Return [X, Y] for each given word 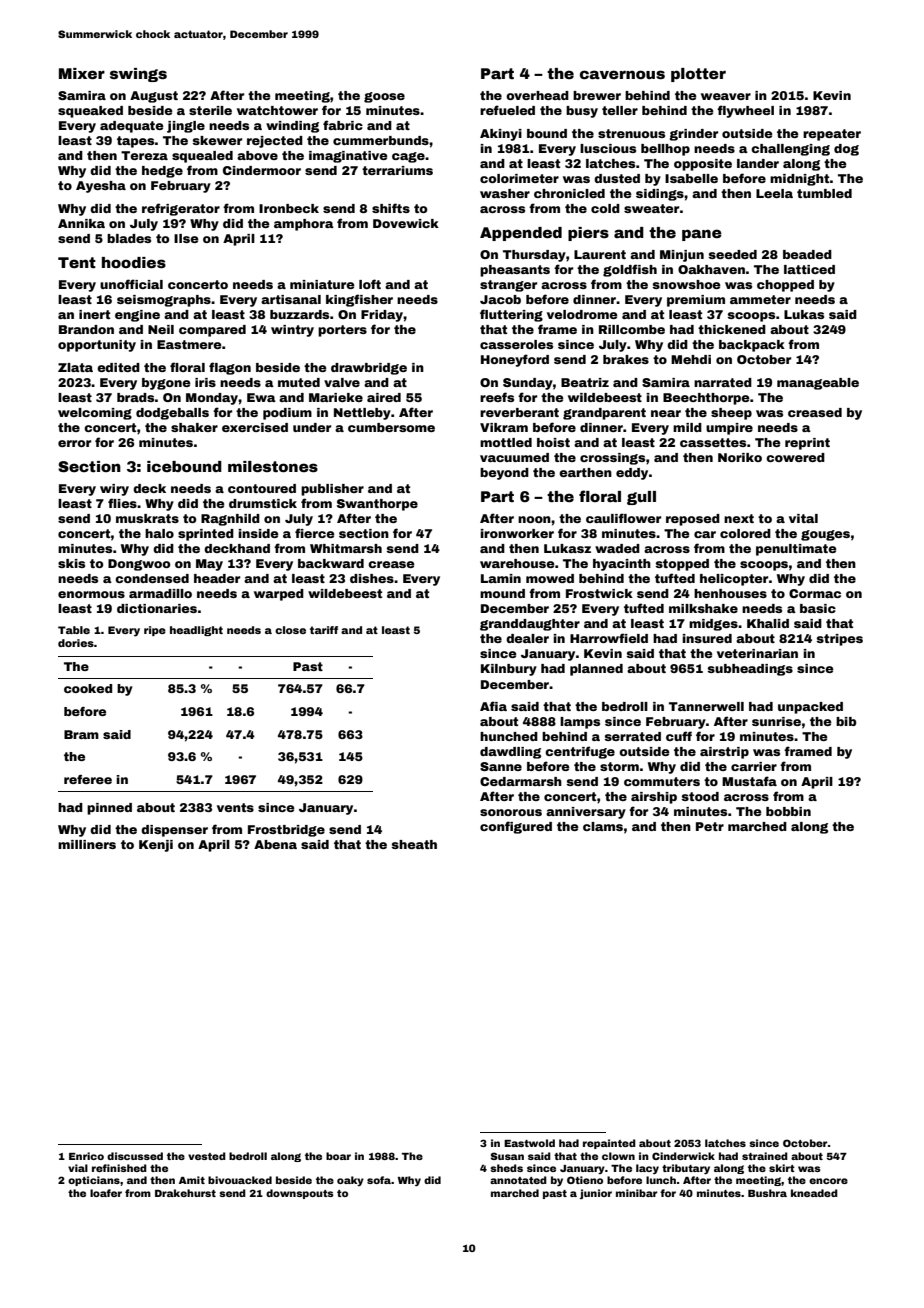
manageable [818, 384]
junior [596, 1194]
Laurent [600, 254]
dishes [372, 578]
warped [279, 595]
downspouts [300, 1194]
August [154, 97]
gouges [825, 535]
